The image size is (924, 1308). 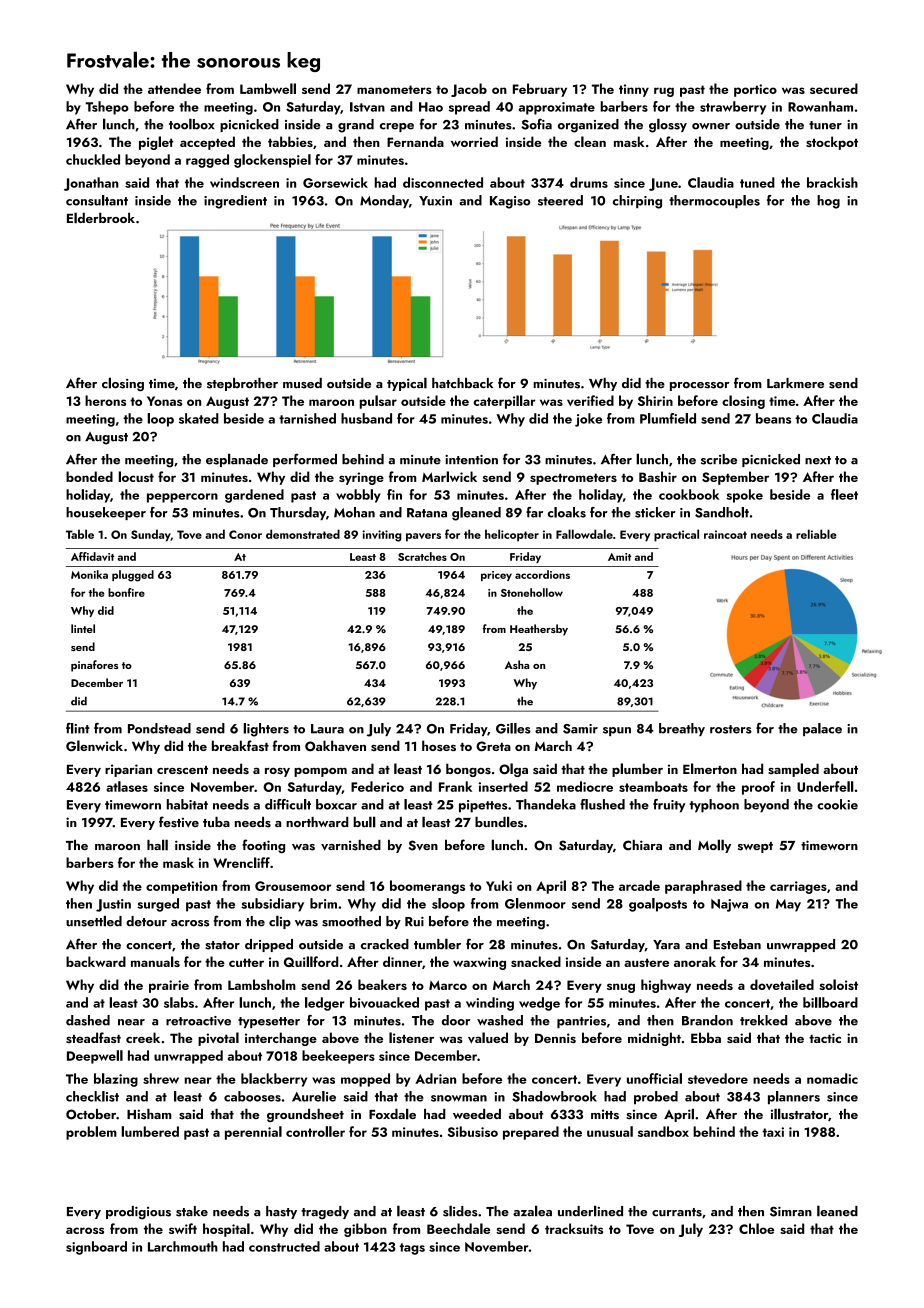 What do you see at coordinates (799, 1114) in the screenshot?
I see `illustrator` at bounding box center [799, 1114].
